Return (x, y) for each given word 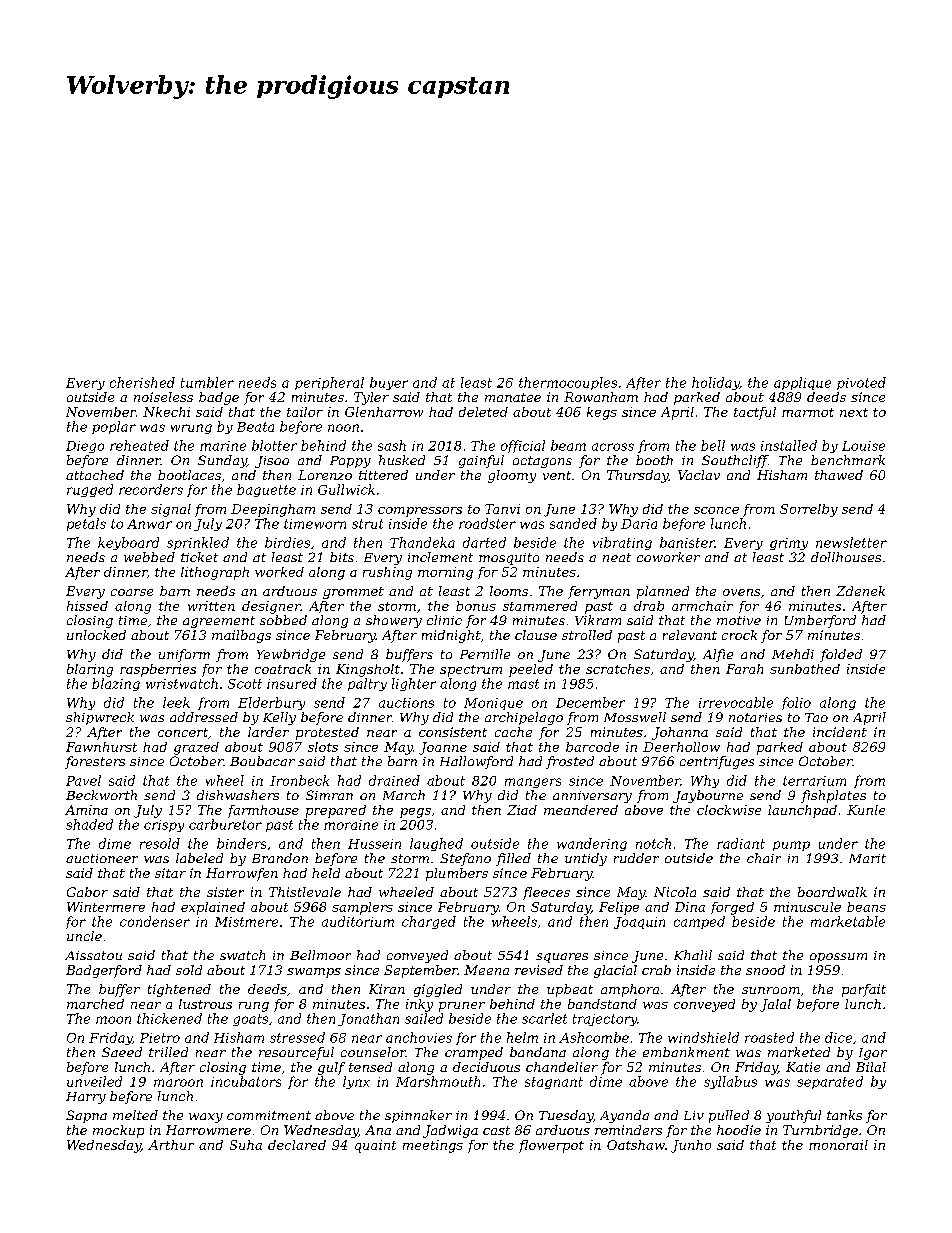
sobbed (283, 620)
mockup (118, 1131)
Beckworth (101, 795)
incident (840, 732)
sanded (573, 523)
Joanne (443, 748)
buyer (389, 383)
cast (496, 1130)
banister (687, 542)
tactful (755, 413)
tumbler (207, 382)
